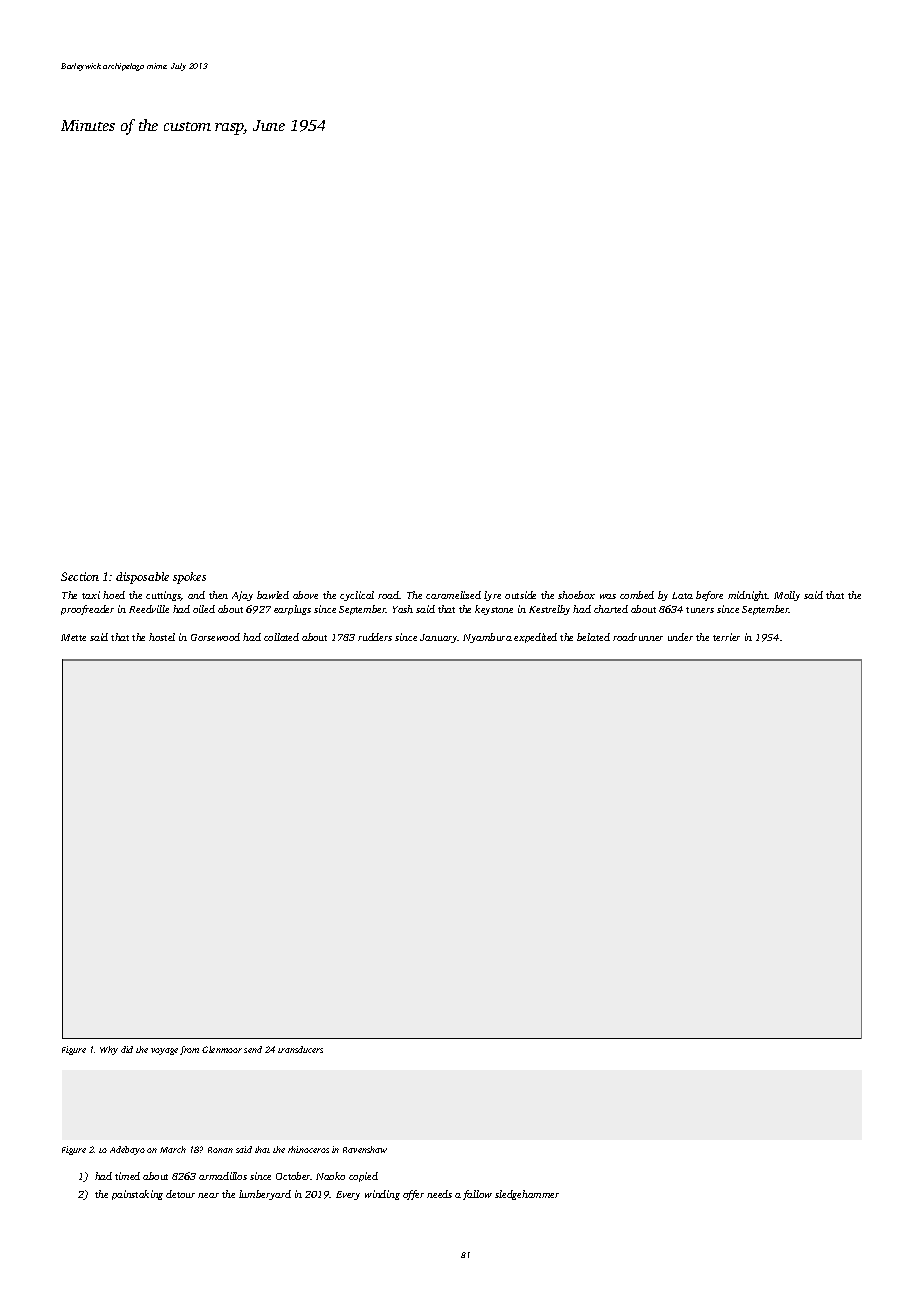 Image resolution: width=924 pixels, height=1308 pixels. What do you see at coordinates (520, 595) in the screenshot?
I see `outside` at bounding box center [520, 595].
